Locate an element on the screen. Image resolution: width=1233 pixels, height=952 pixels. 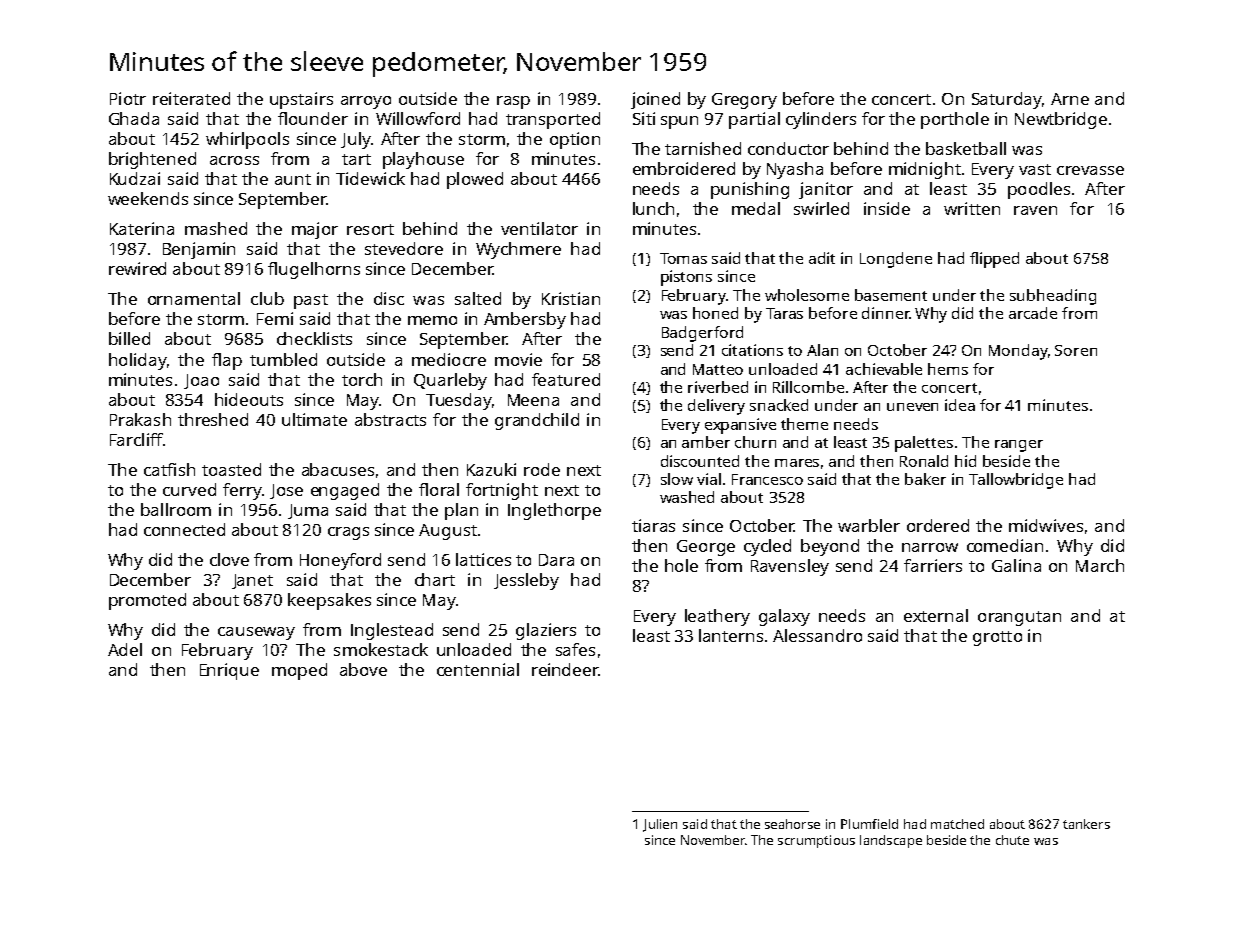
Honeyford is located at coordinates (340, 561).
